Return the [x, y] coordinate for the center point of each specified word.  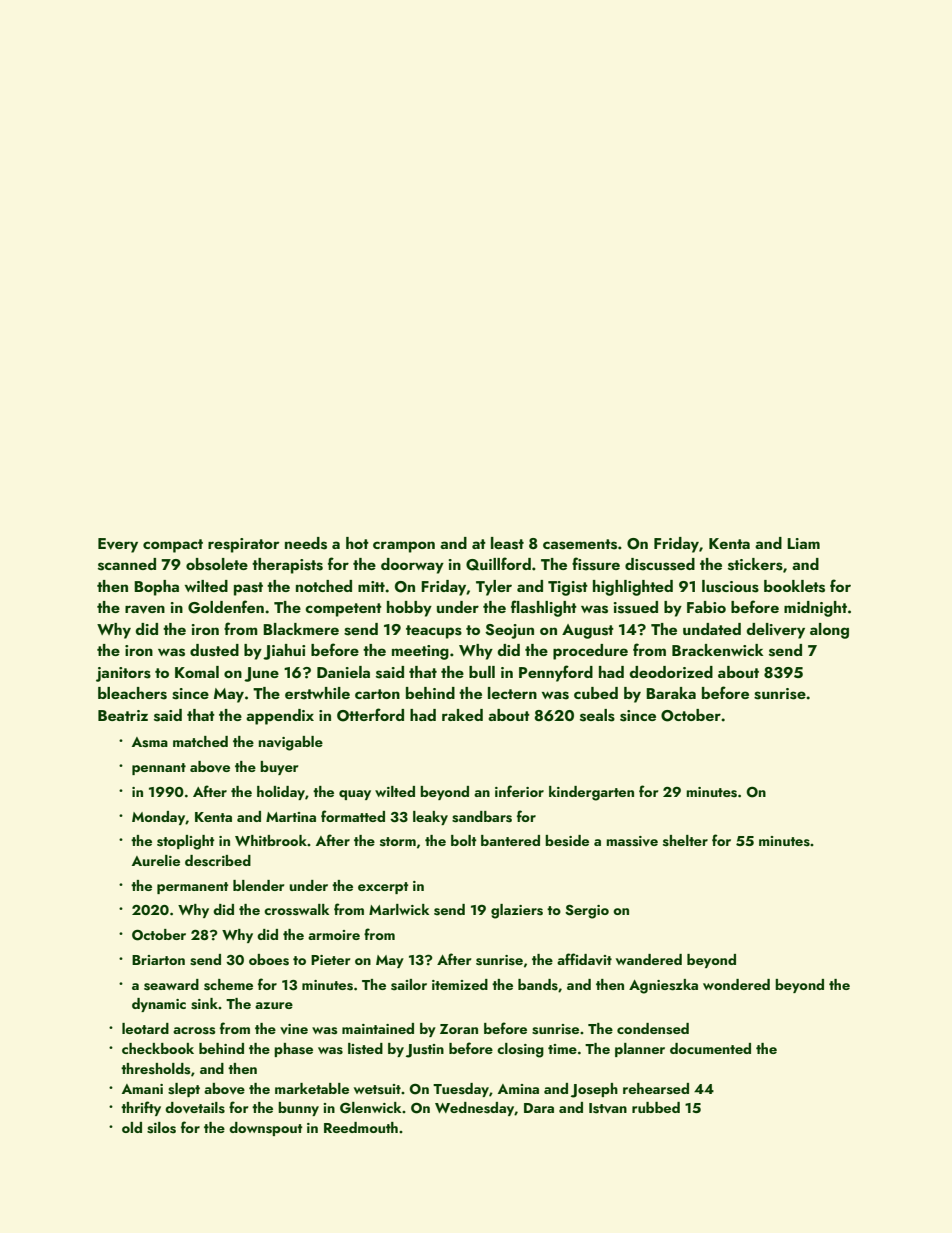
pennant [159, 769]
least [507, 543]
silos [161, 1128]
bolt [464, 840]
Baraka [671, 693]
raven [145, 609]
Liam [803, 543]
